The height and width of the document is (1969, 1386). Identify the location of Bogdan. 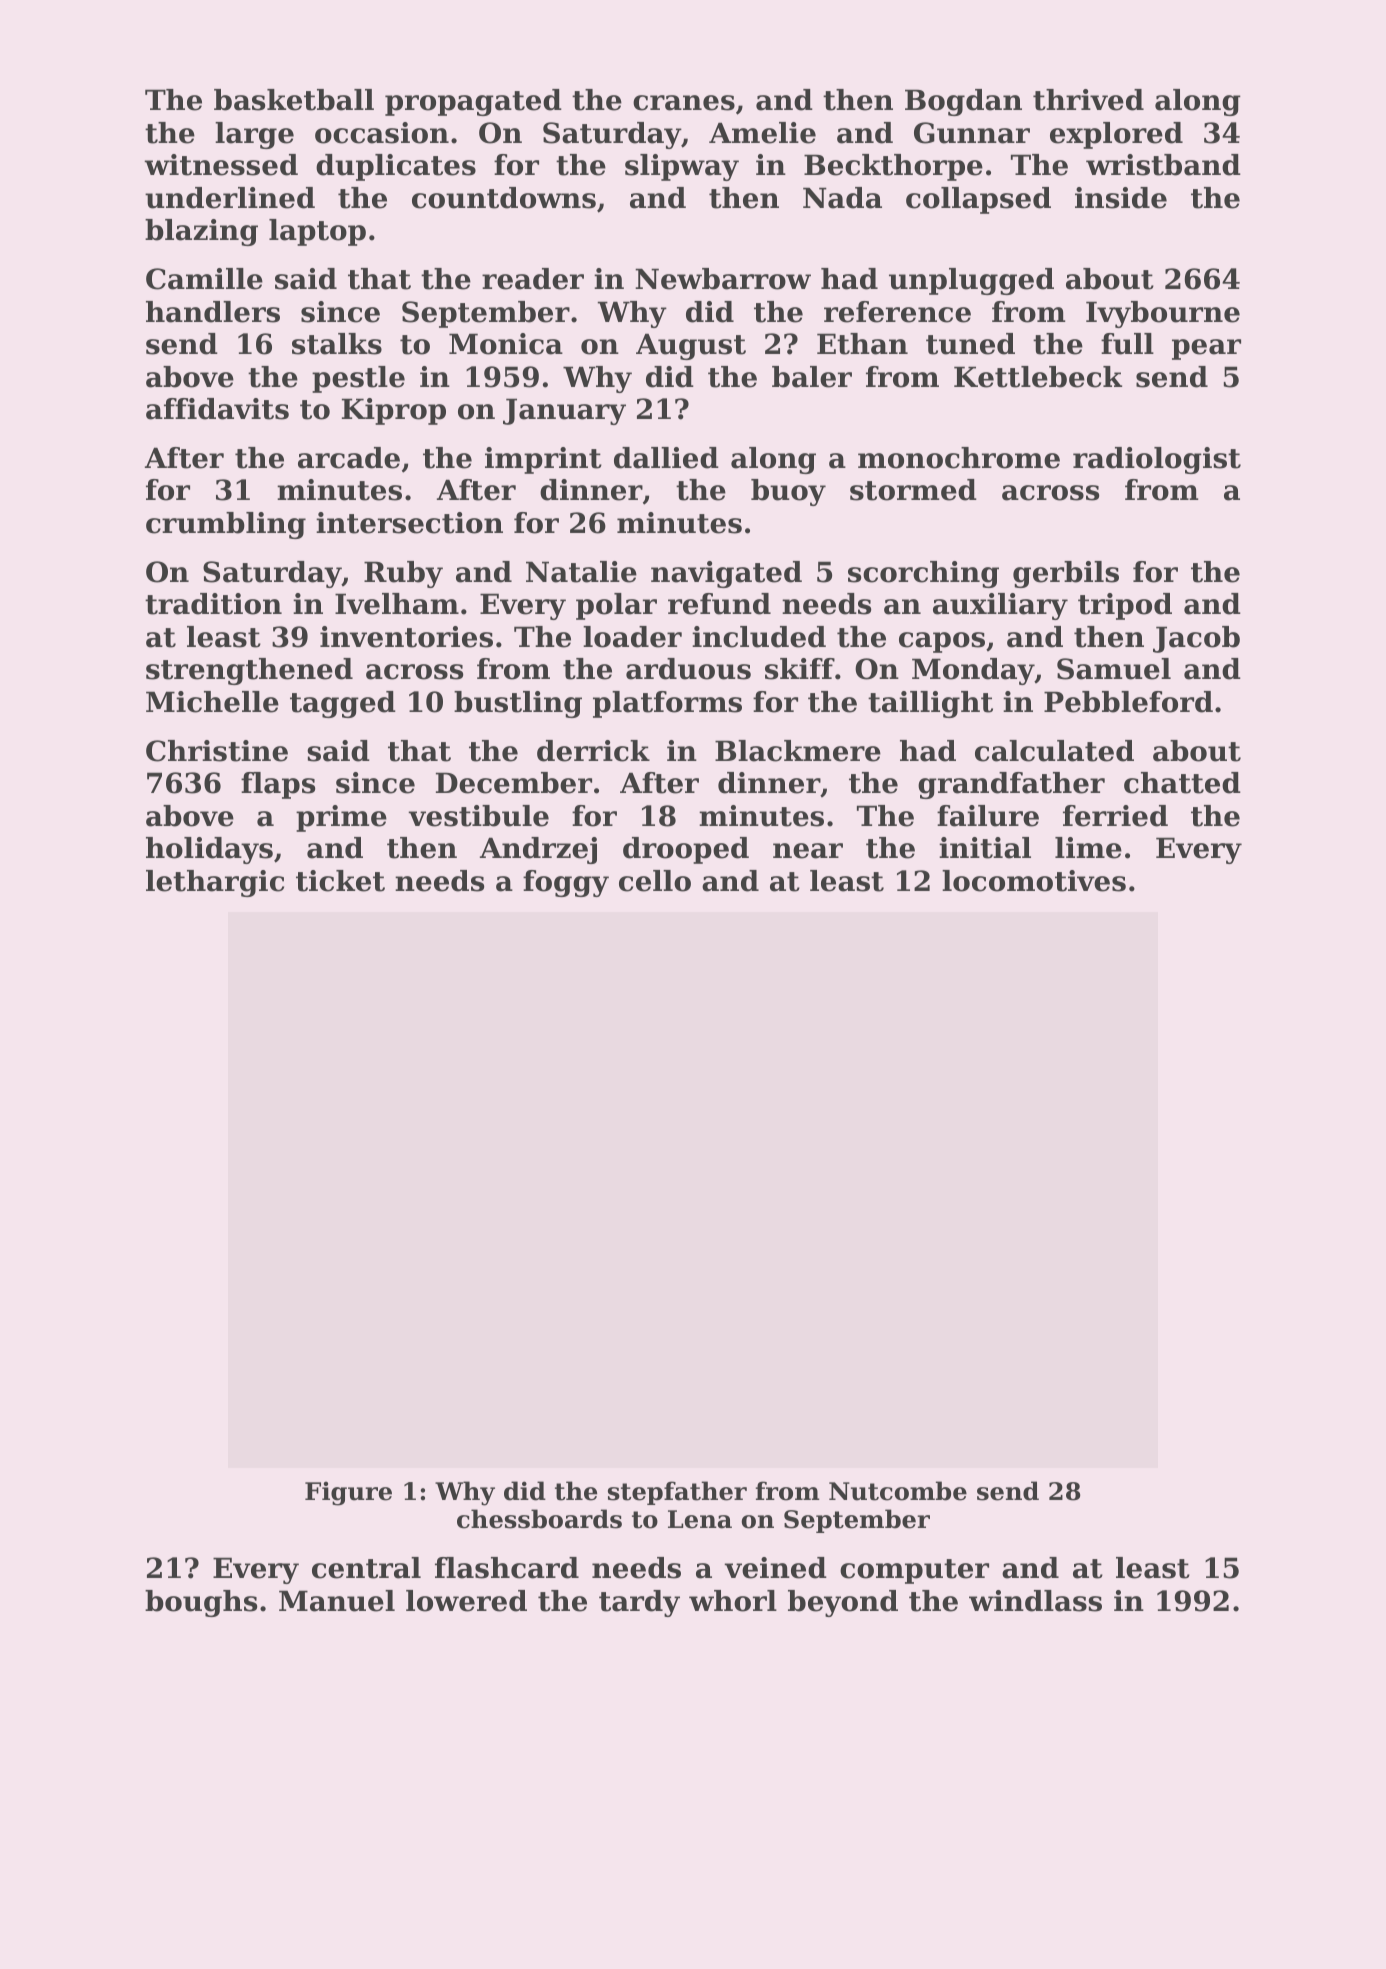
(963, 102).
